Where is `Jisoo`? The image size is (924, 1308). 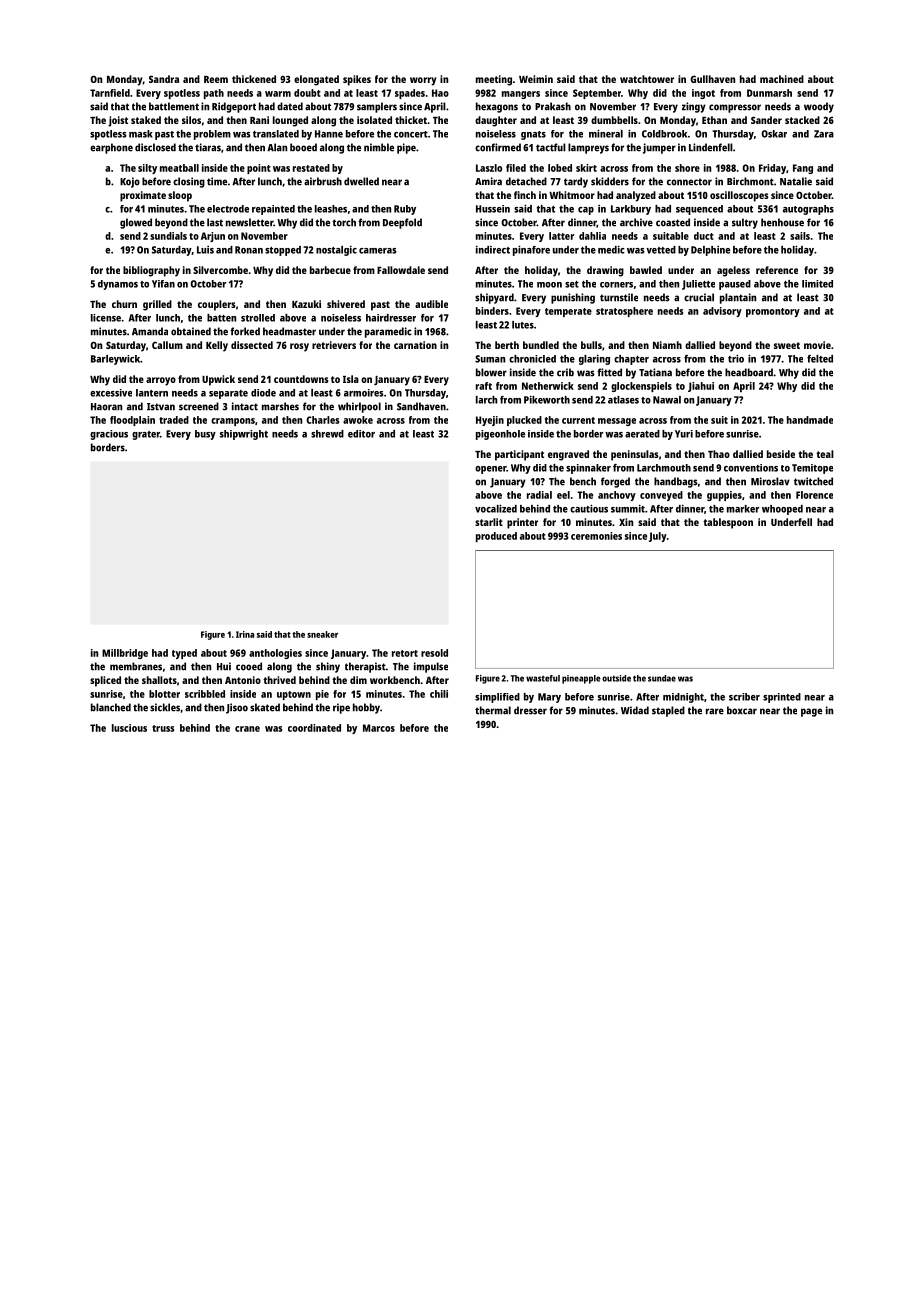
Jisoo is located at coordinates (237, 708).
